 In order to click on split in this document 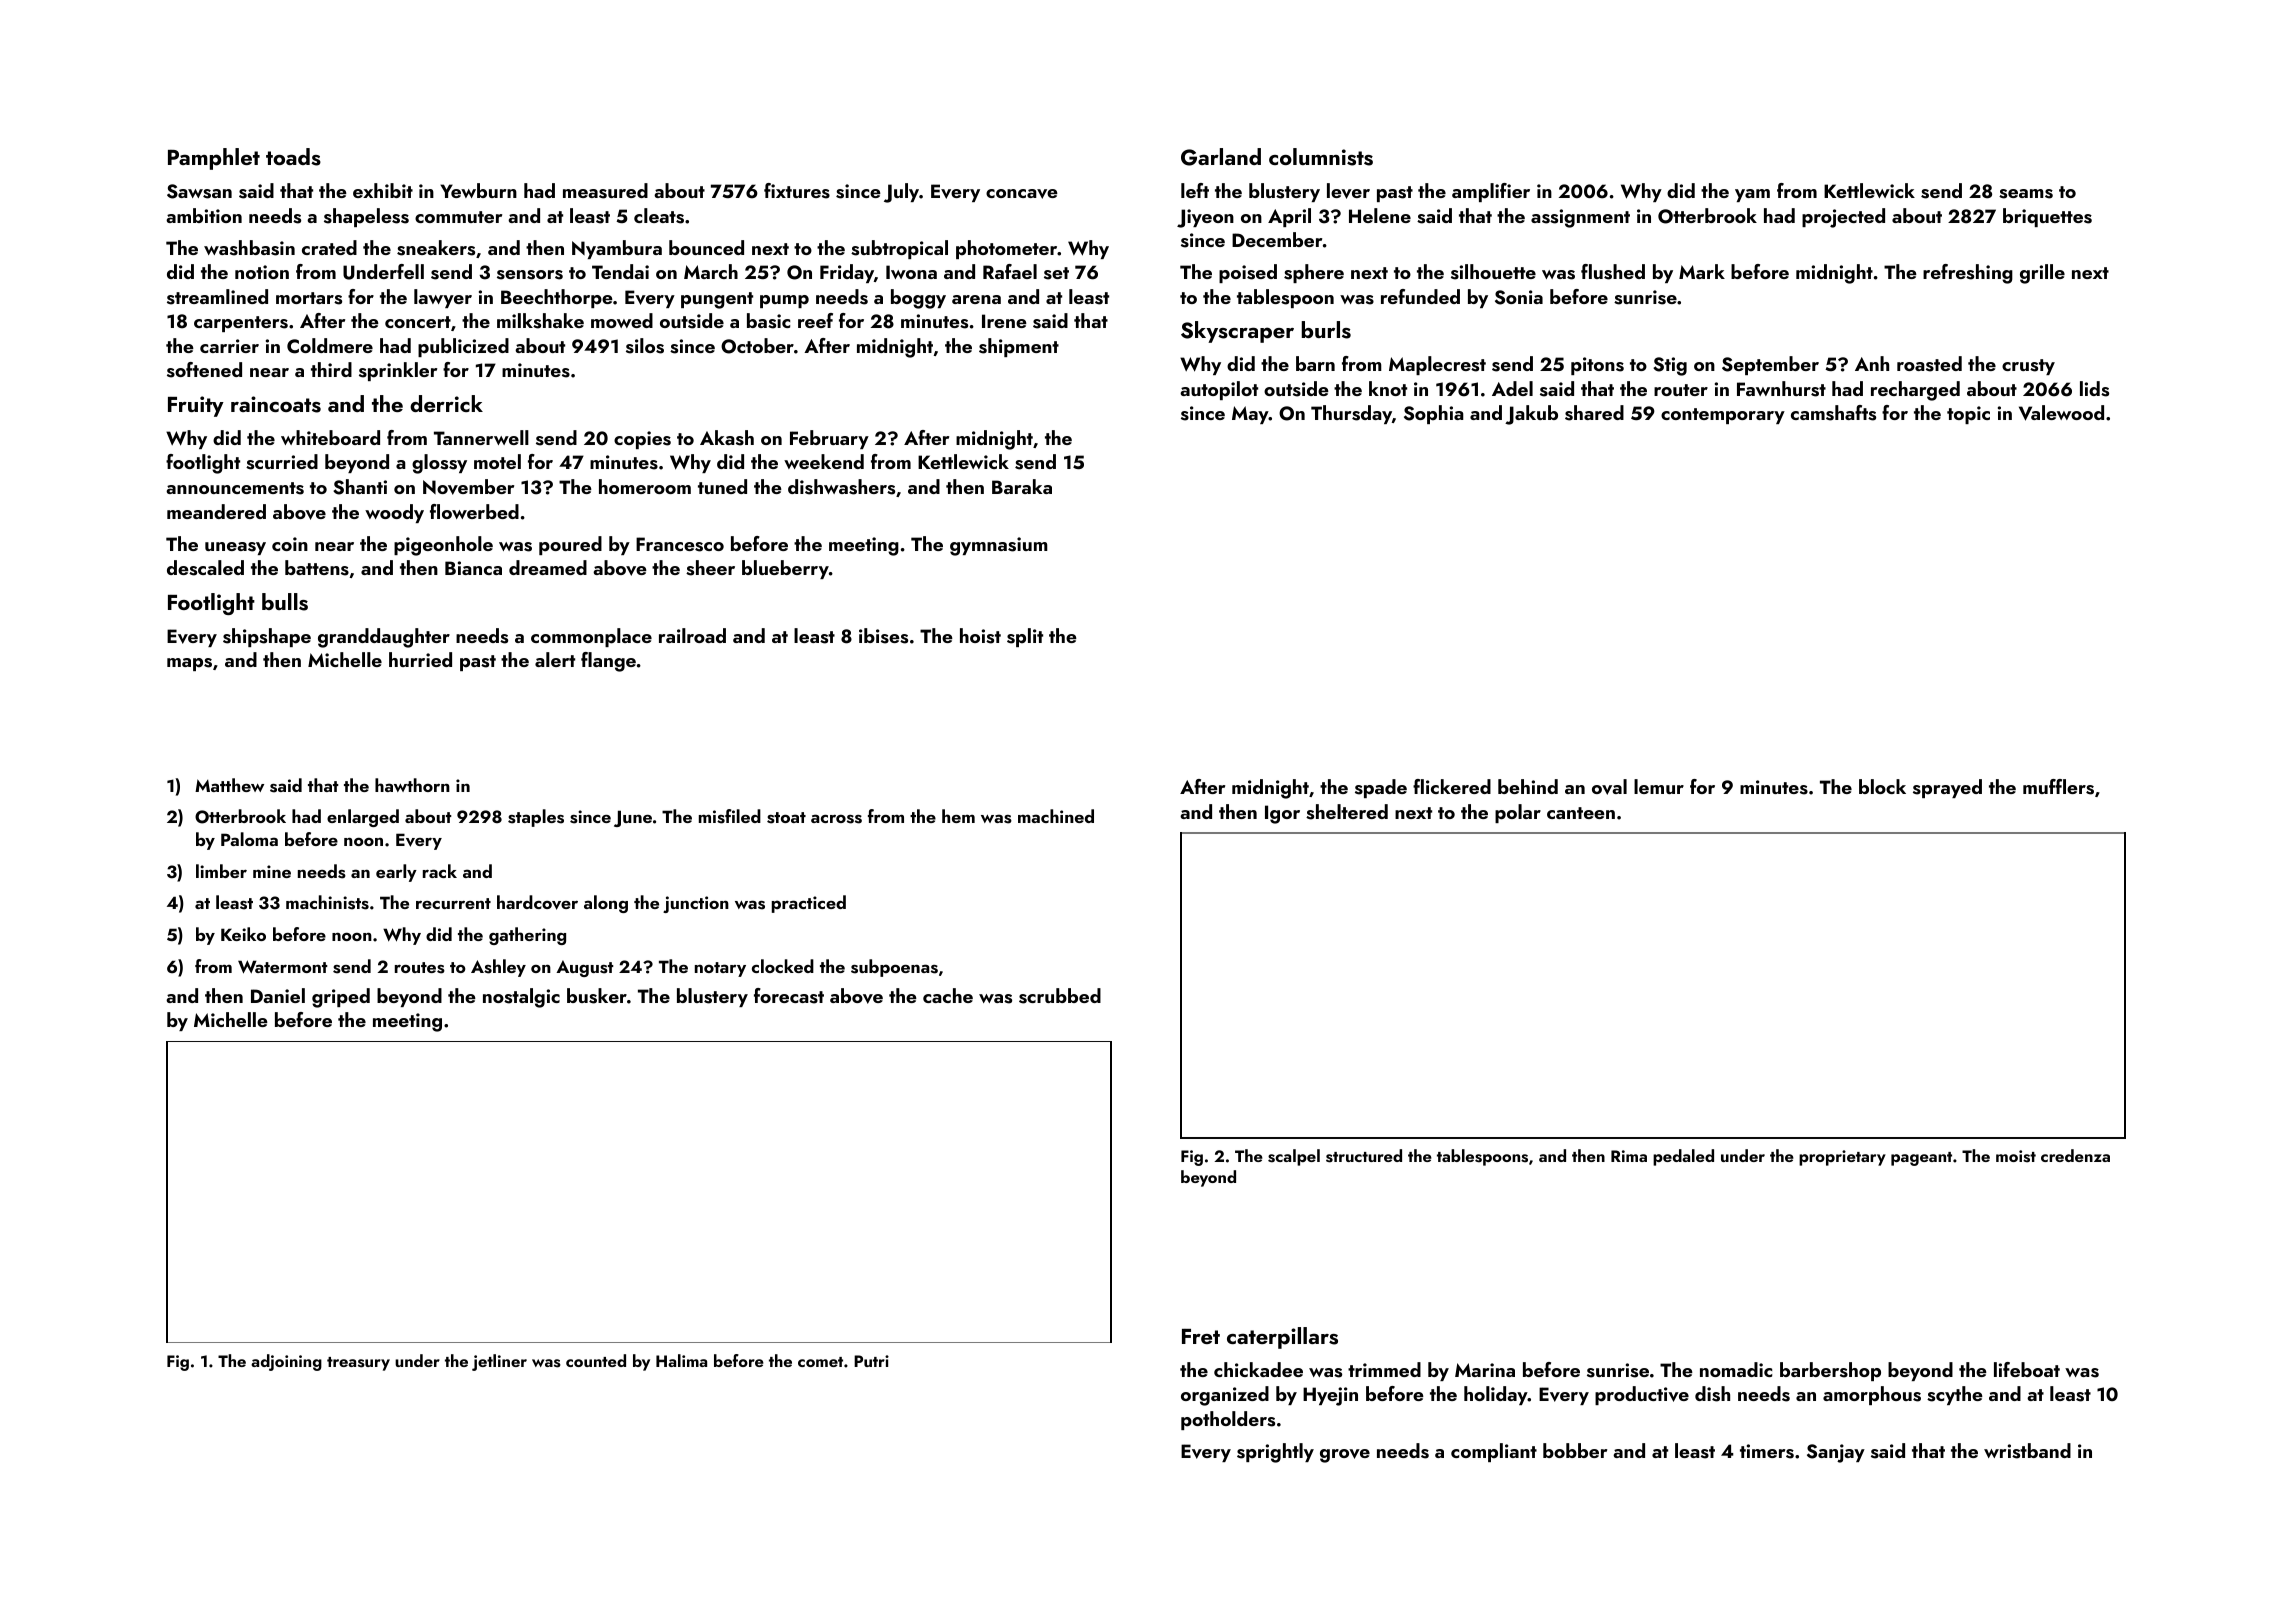, I will do `click(1025, 637)`.
